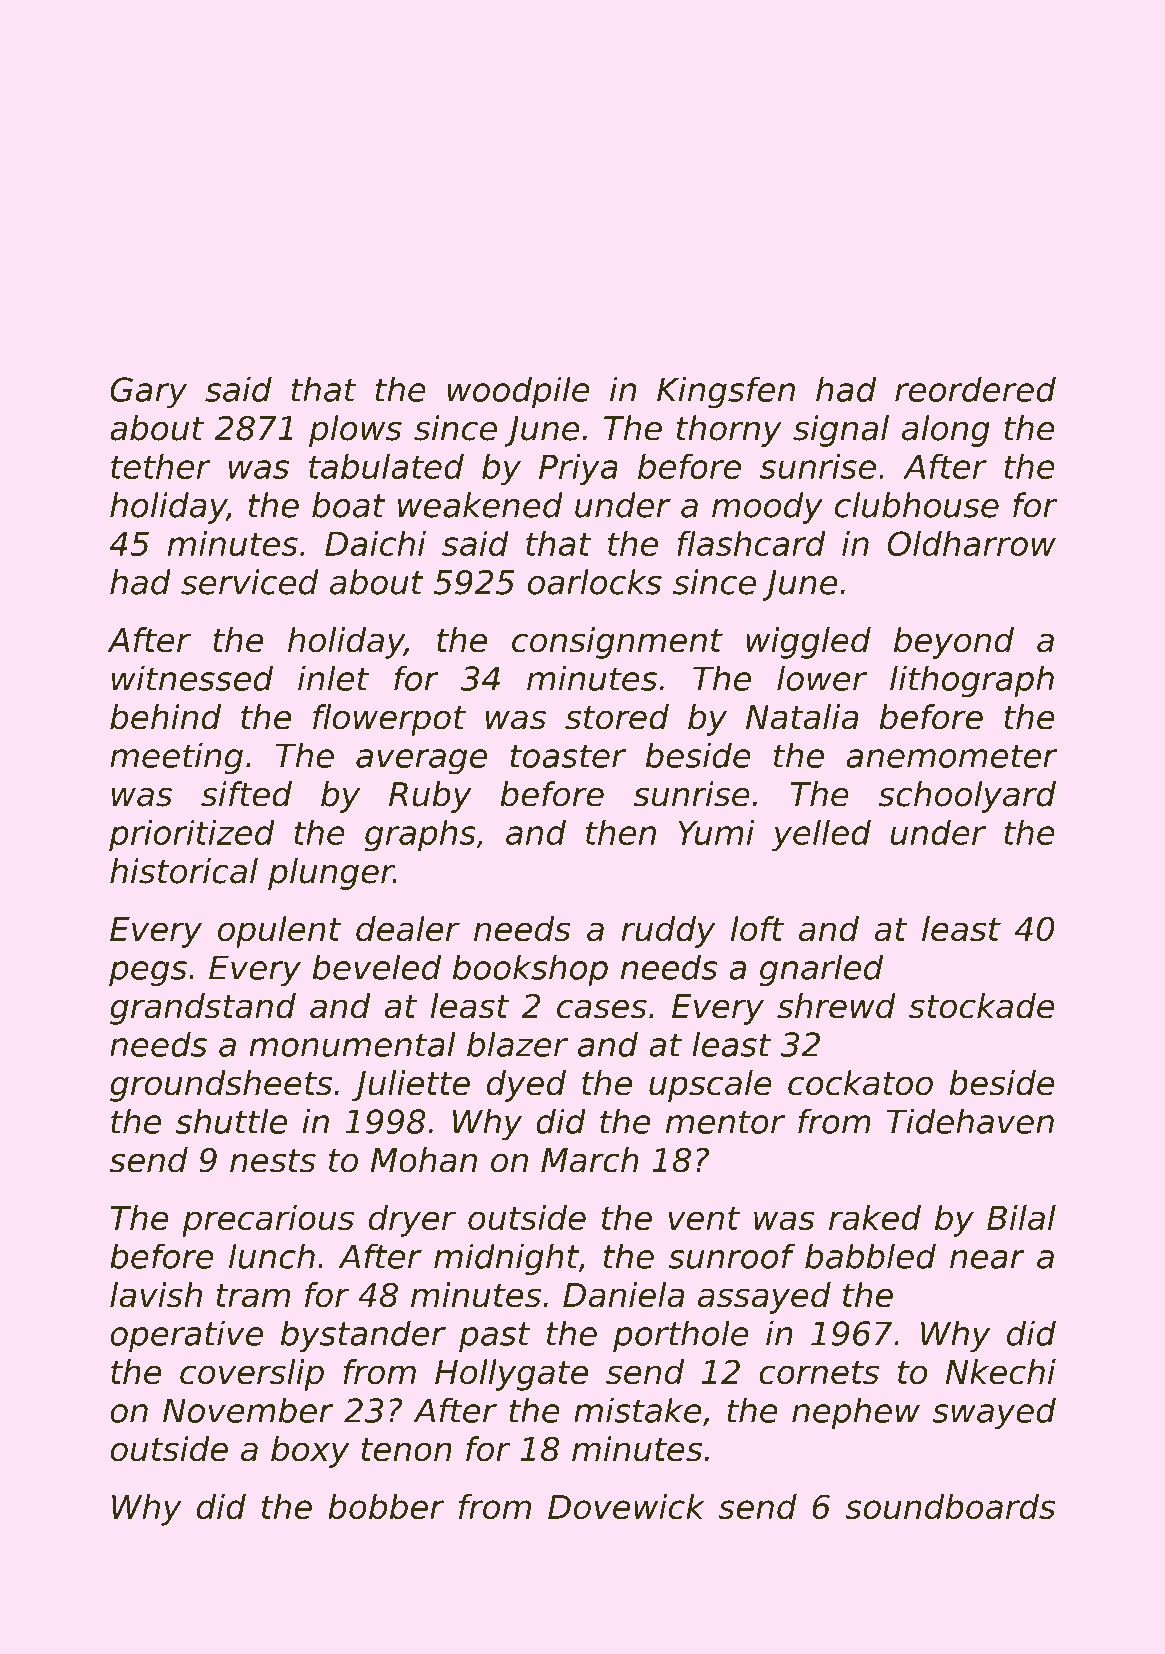 The width and height of the image is (1165, 1654). What do you see at coordinates (626, 1506) in the image?
I see `Dovewick` at bounding box center [626, 1506].
